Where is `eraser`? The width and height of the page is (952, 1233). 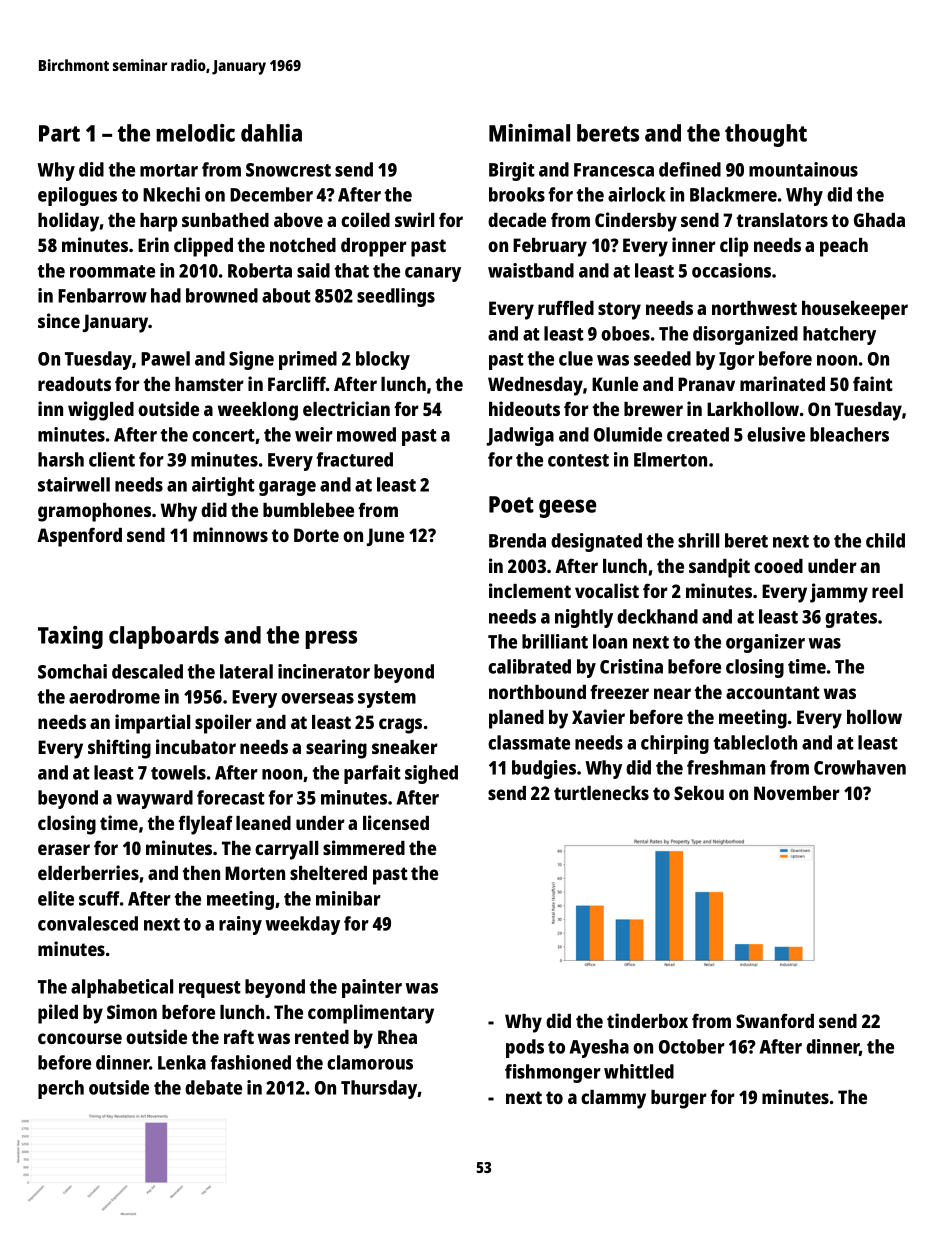 eraser is located at coordinates (64, 849).
